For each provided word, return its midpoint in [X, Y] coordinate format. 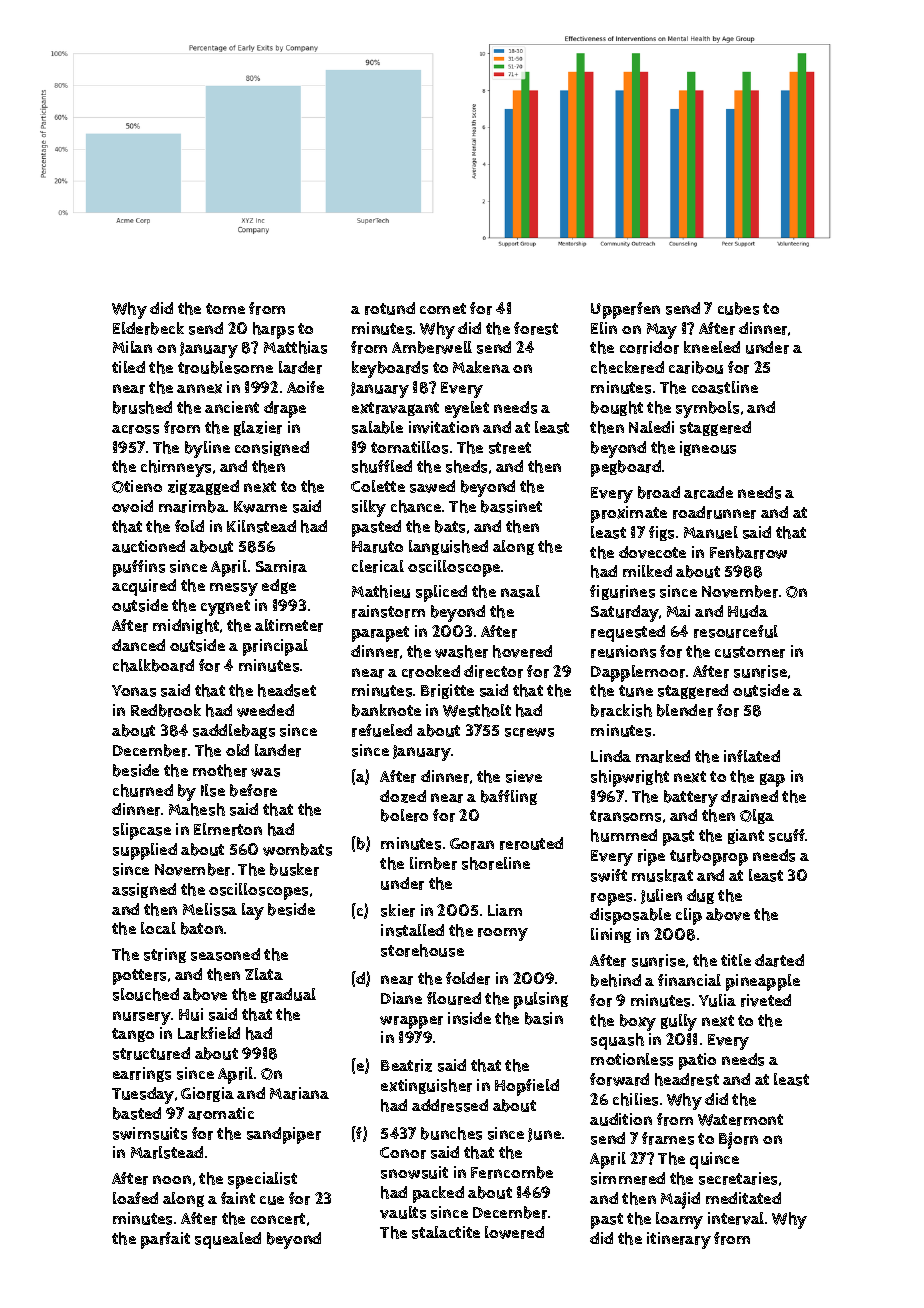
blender [685, 710]
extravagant [395, 409]
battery [691, 798]
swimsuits [150, 1133]
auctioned [148, 546]
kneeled [712, 347]
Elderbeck [148, 328]
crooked [431, 671]
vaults [403, 1212]
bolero [404, 815]
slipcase [142, 831]
